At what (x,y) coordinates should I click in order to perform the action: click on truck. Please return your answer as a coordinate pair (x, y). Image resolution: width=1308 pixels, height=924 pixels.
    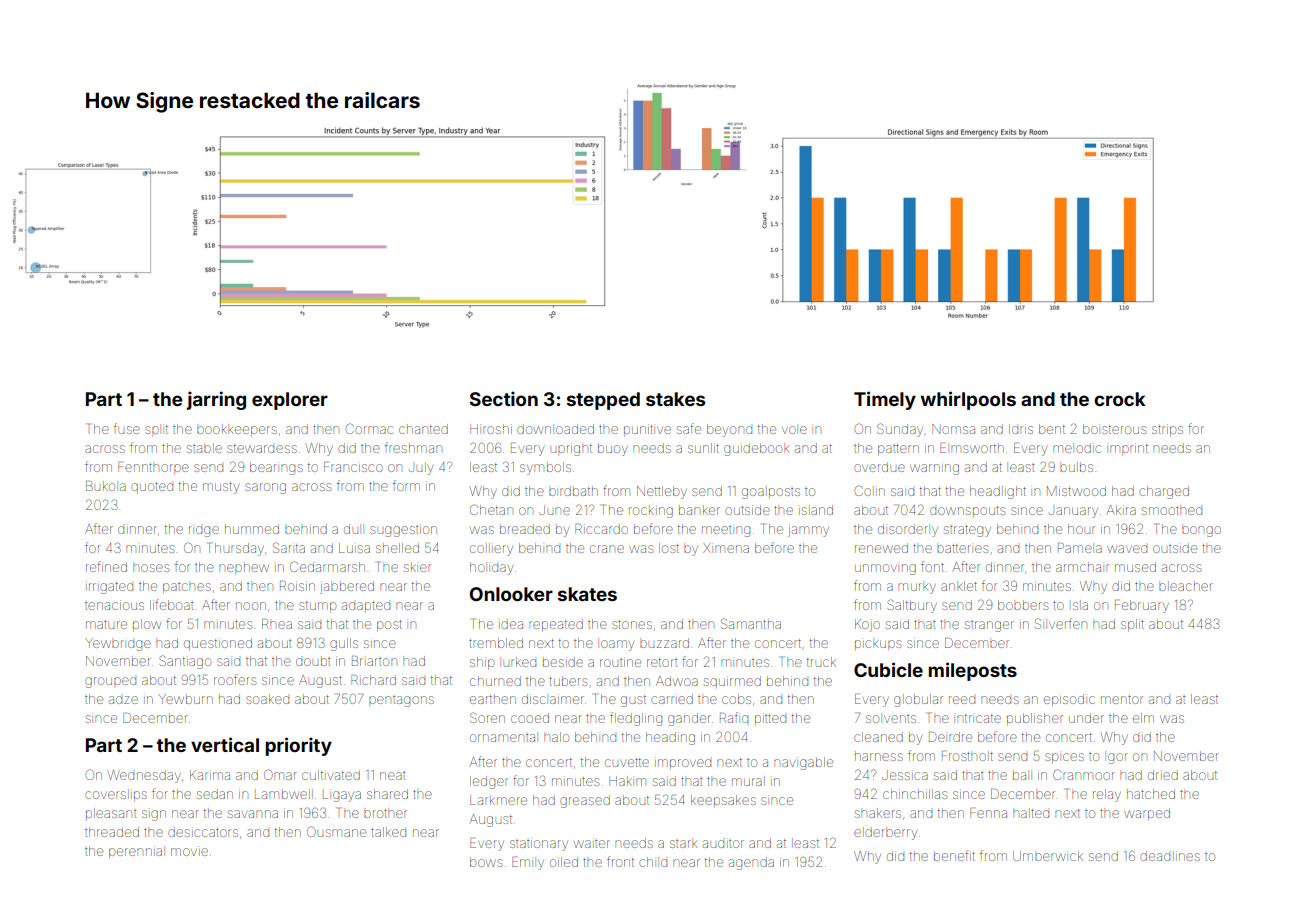
    Looking at the image, I should click on (821, 662).
